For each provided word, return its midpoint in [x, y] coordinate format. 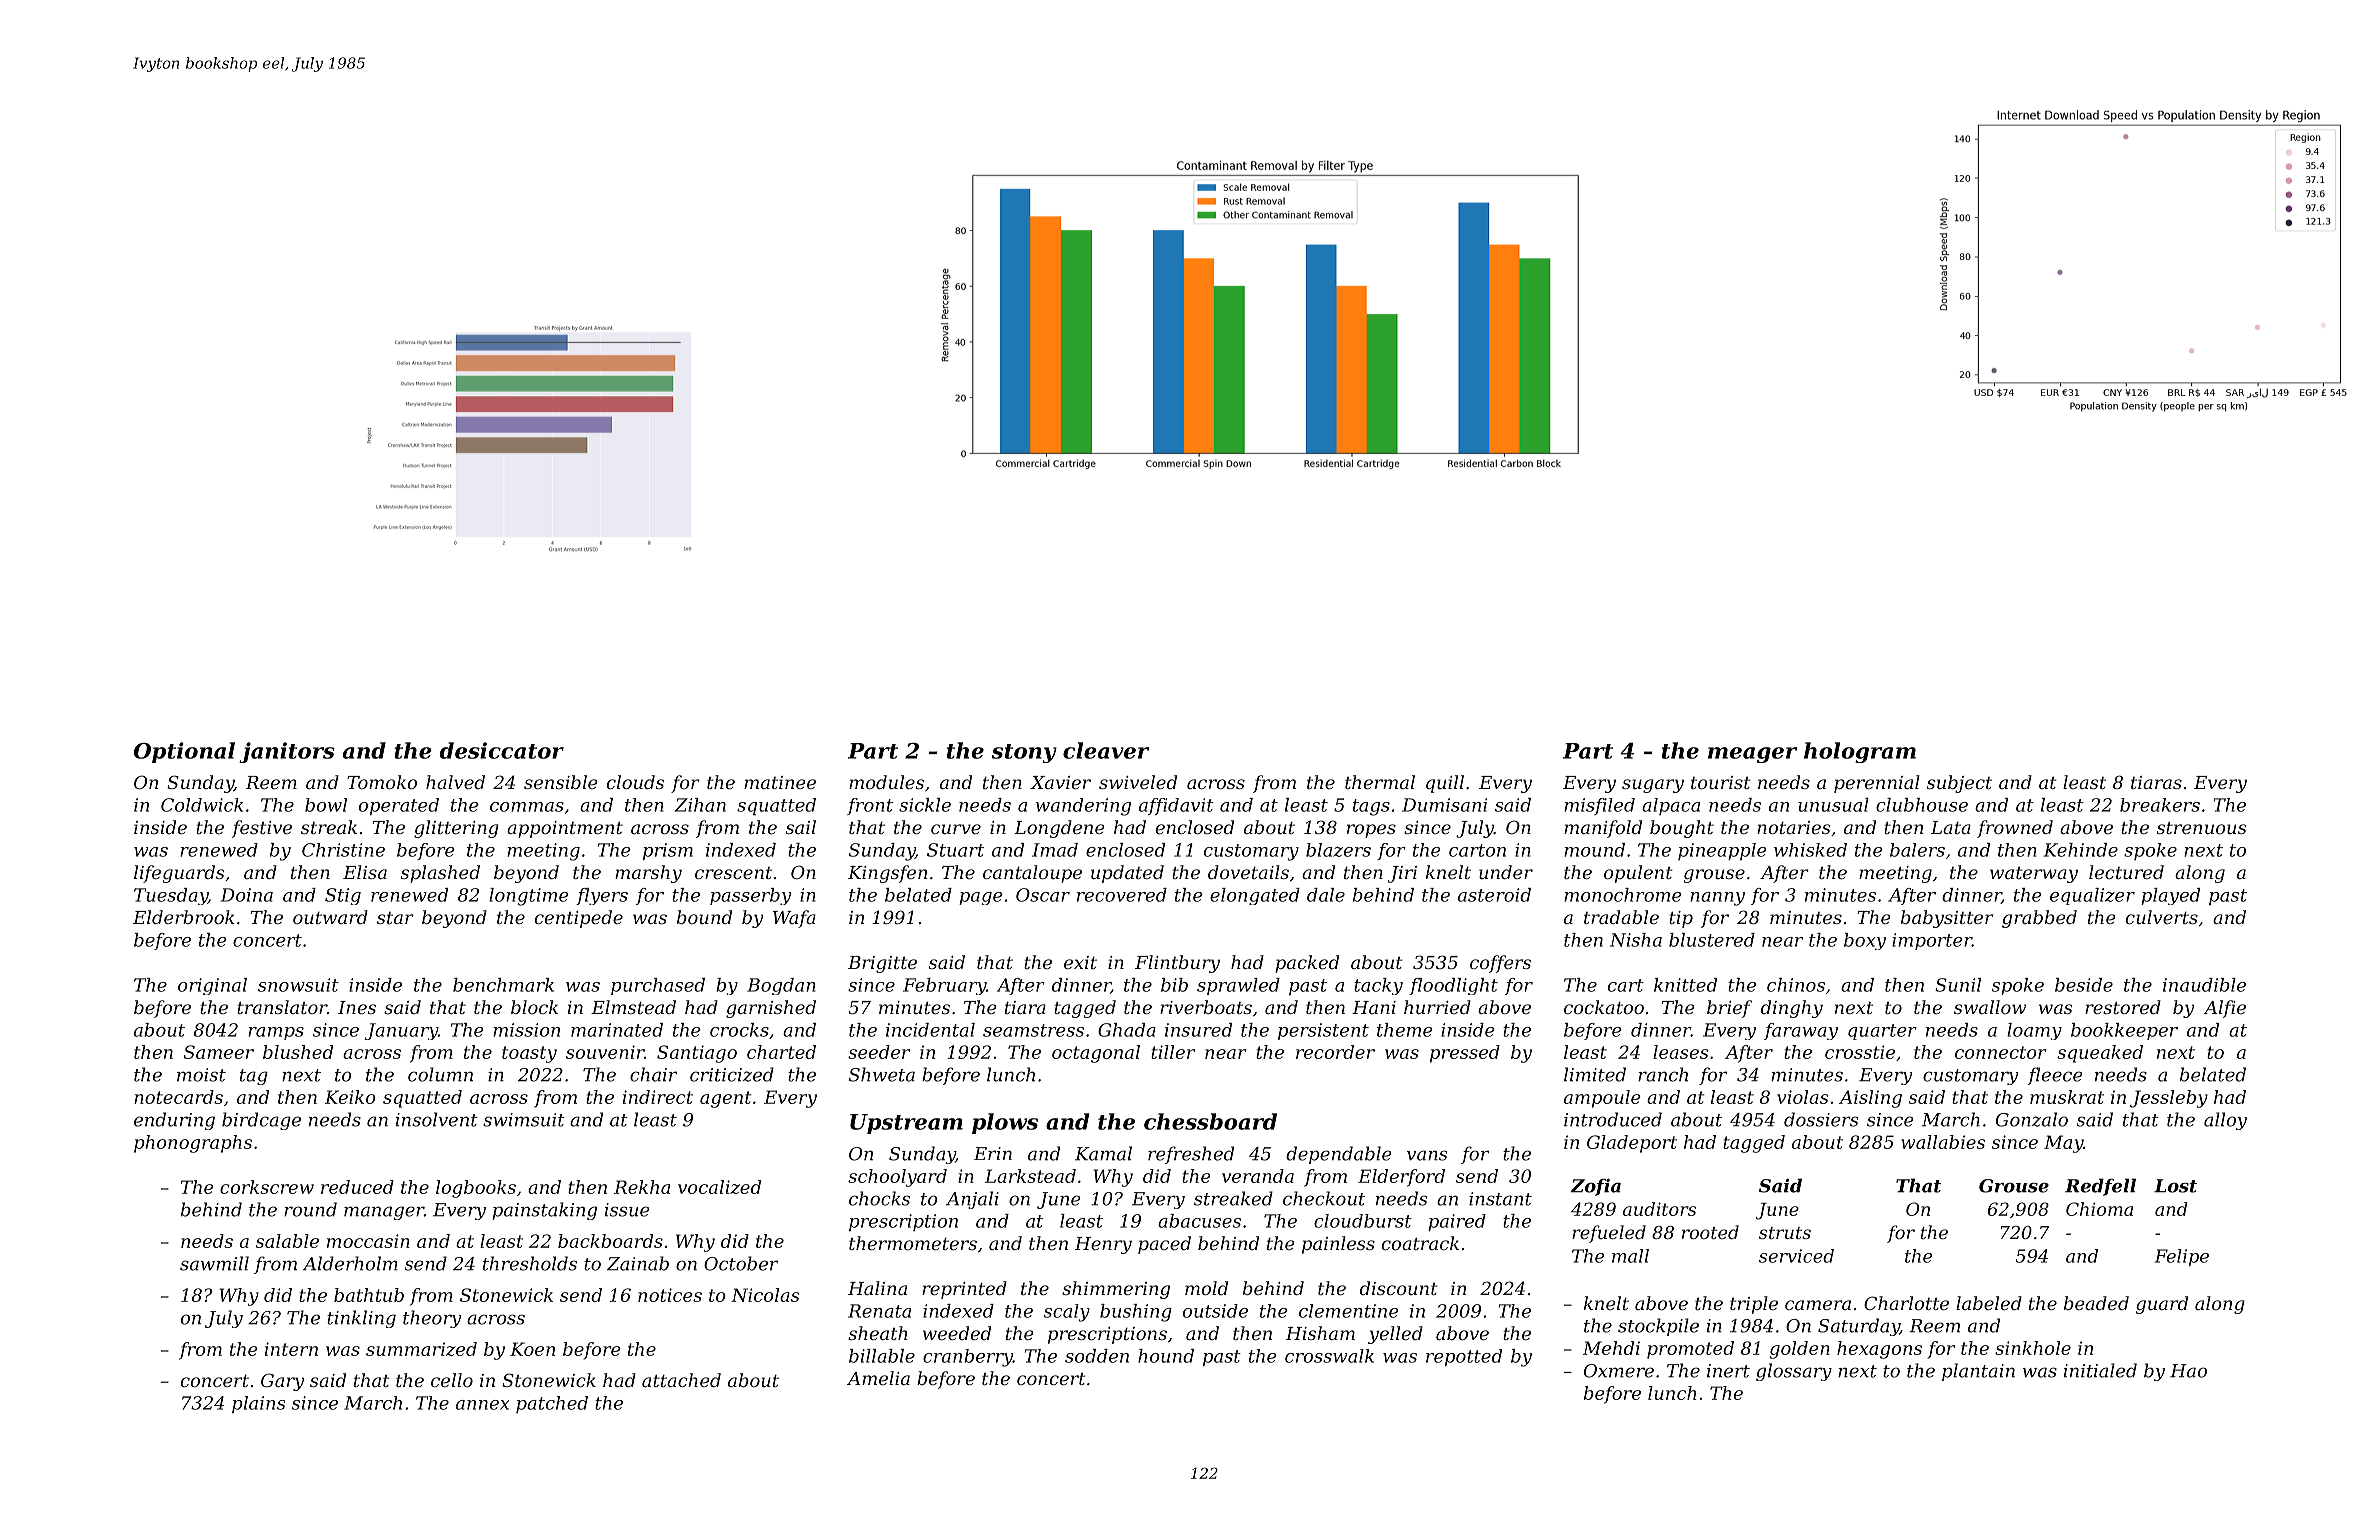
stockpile [1658, 1327]
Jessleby [2169, 1099]
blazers [1338, 850]
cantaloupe [1032, 874]
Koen [532, 1349]
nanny [1717, 899]
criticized [732, 1074]
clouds [635, 782]
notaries [1794, 827]
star [395, 918]
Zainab [638, 1263]
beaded [2096, 1303]
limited [1595, 1074]
